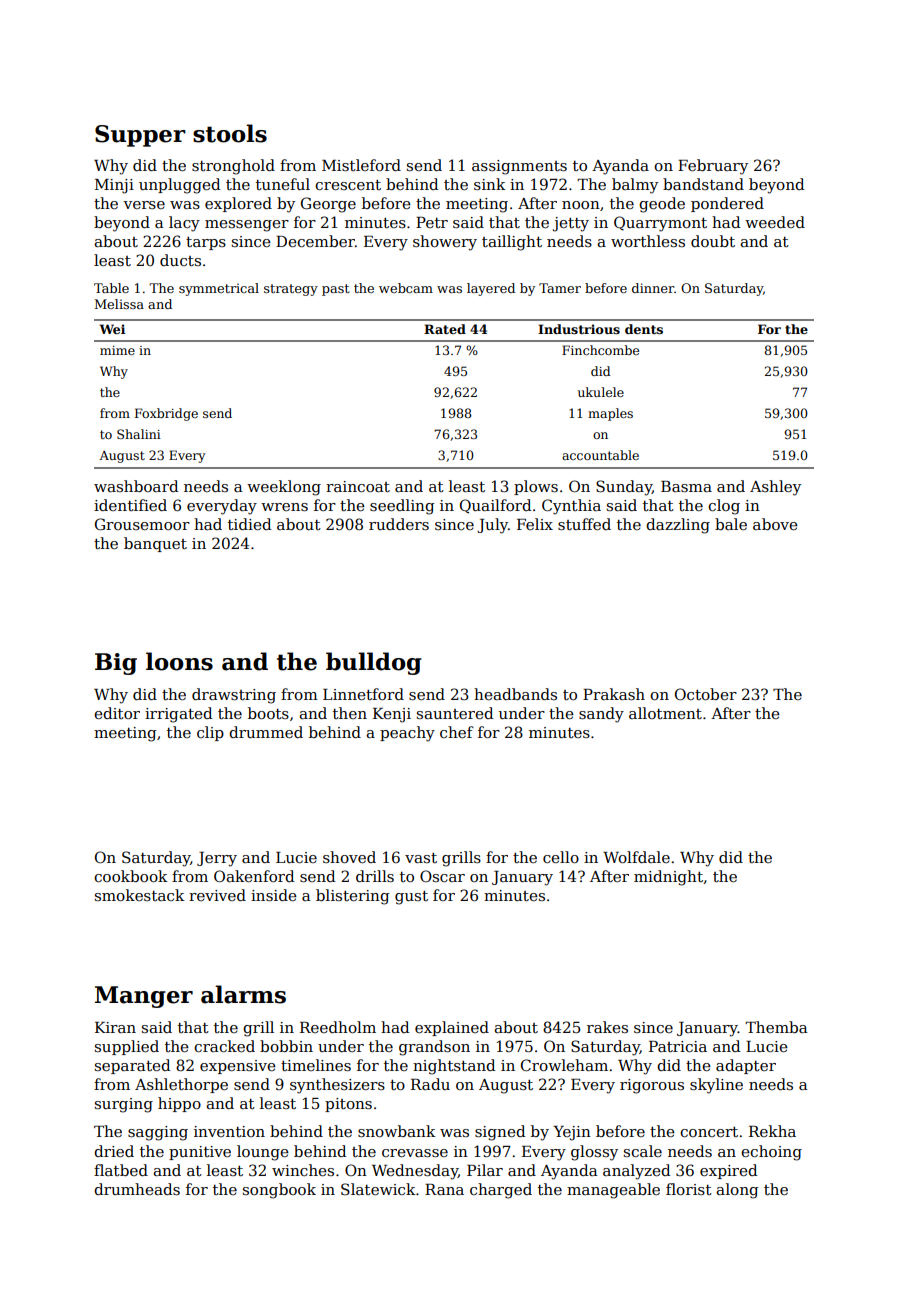  I want to click on seedling, so click(402, 507).
